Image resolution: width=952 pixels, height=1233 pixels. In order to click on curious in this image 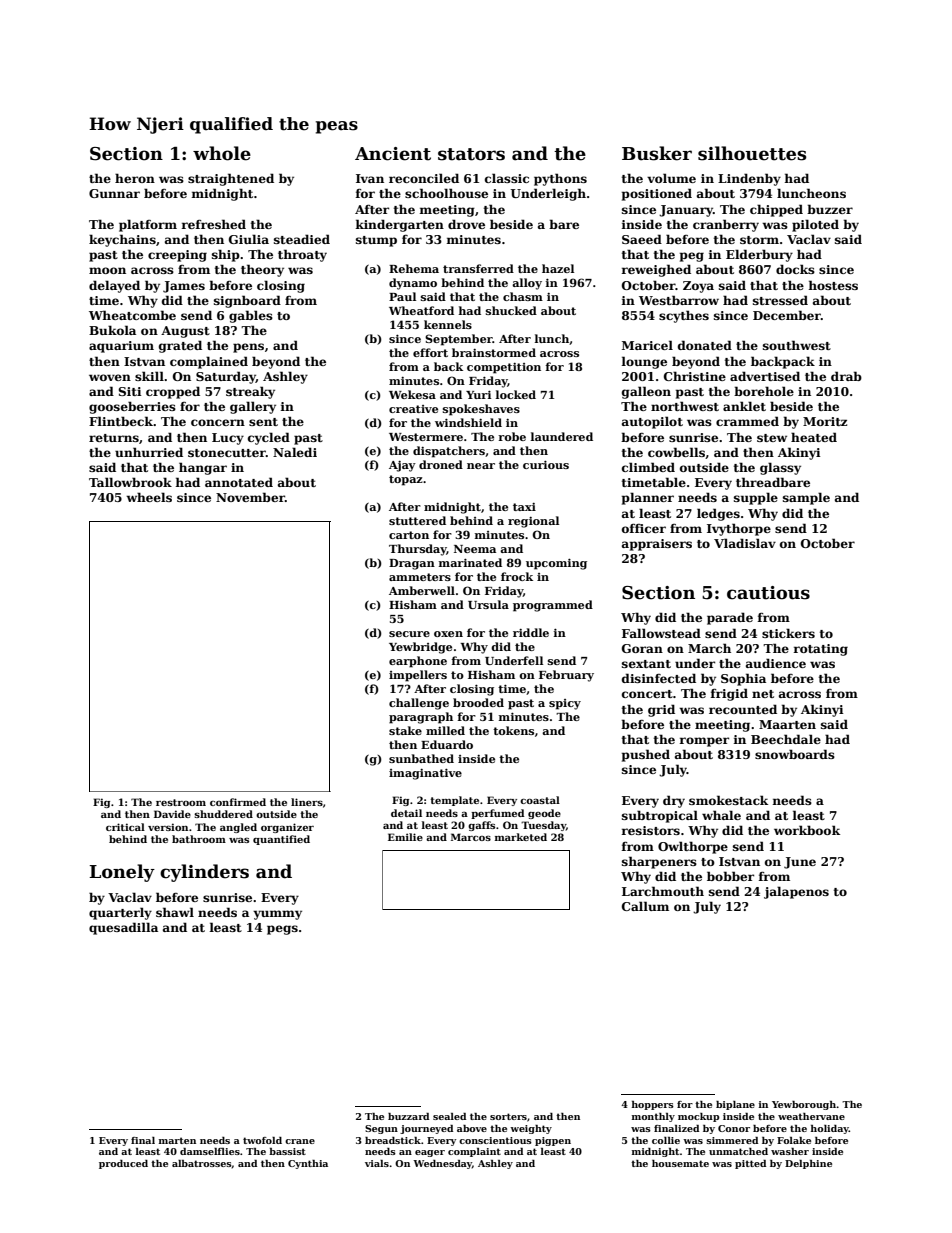, I will do `click(546, 464)`.
